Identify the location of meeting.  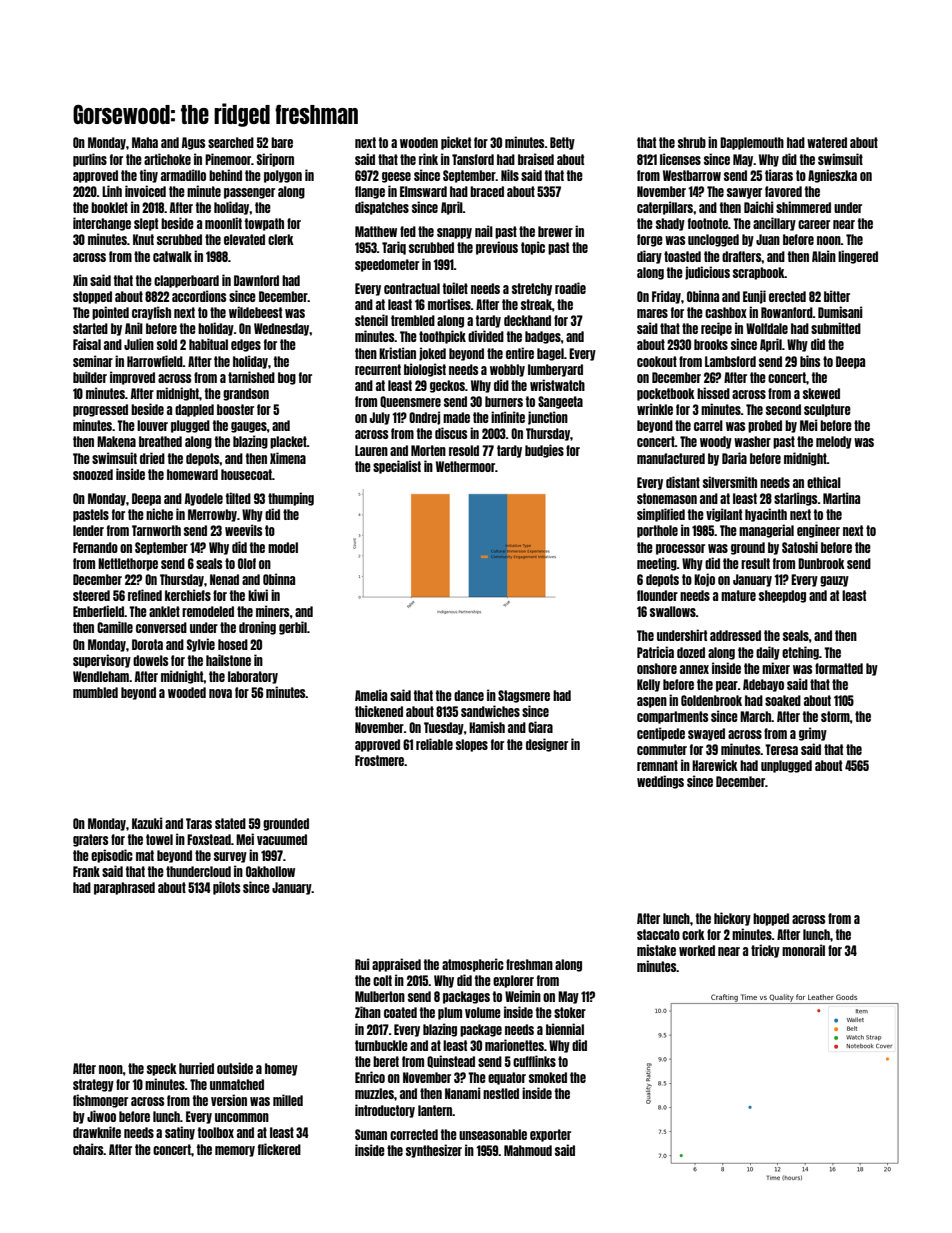
(657, 564).
